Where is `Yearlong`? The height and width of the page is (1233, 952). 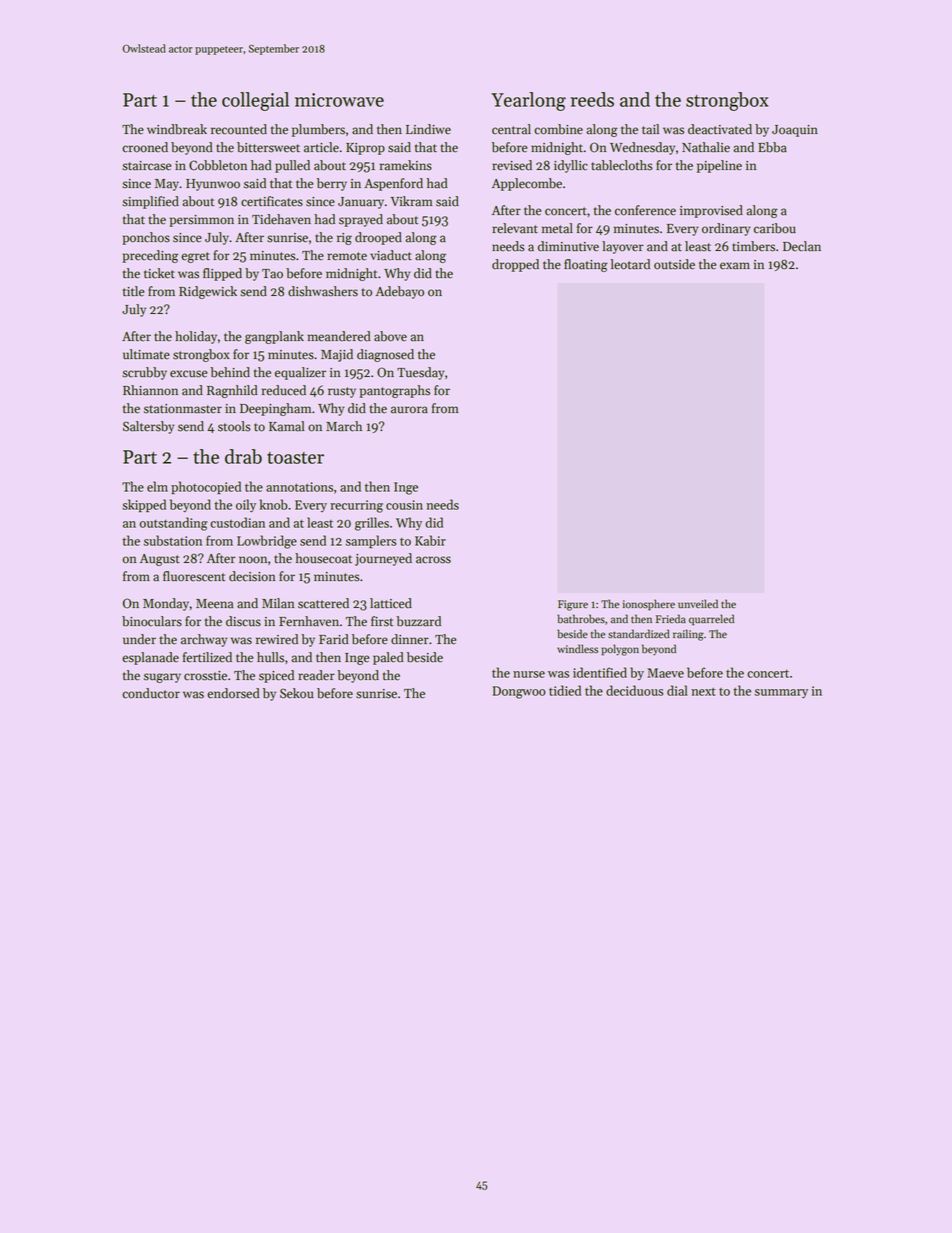
Yearlong is located at coordinates (528, 101).
